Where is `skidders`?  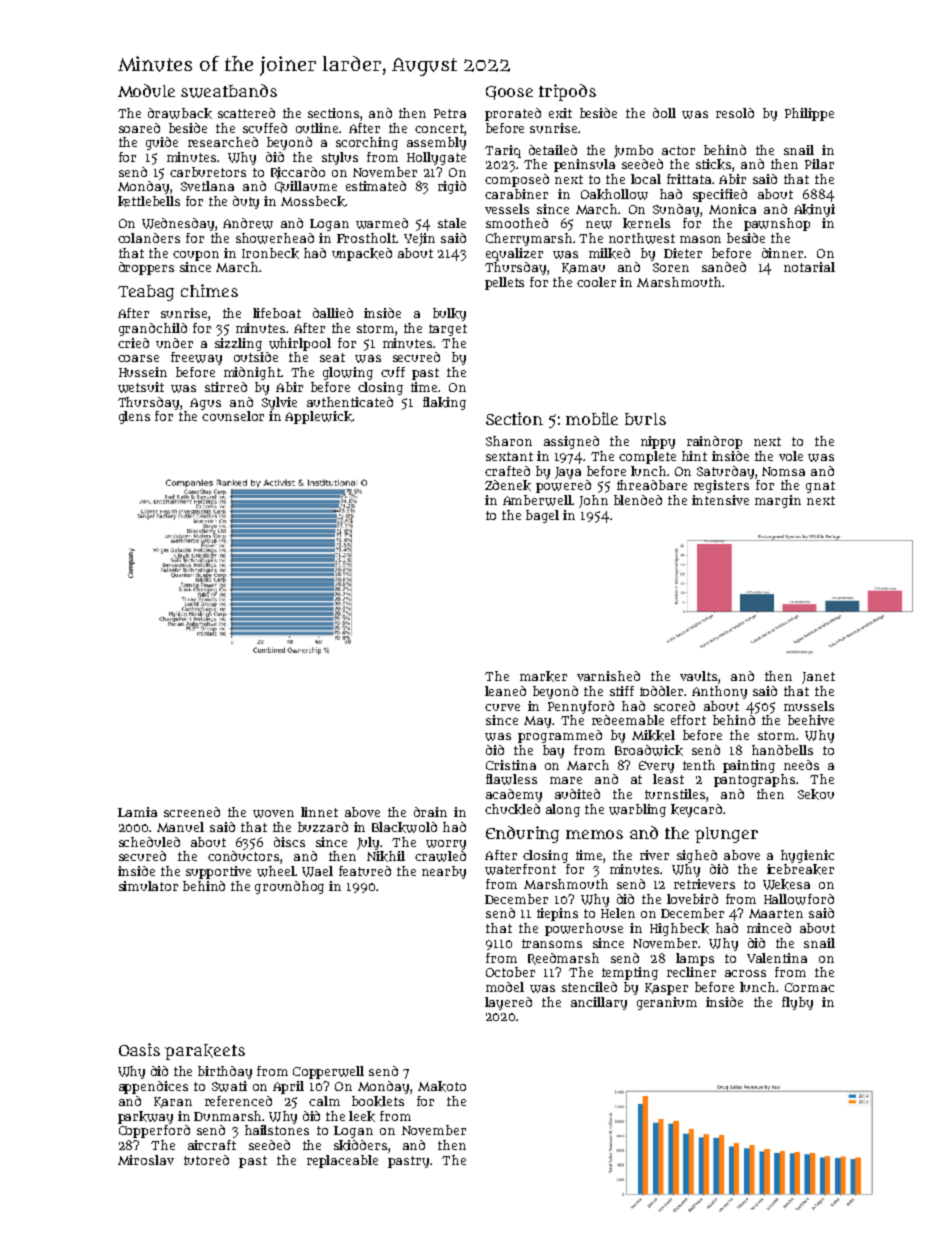 skidders is located at coordinates (360, 1145).
